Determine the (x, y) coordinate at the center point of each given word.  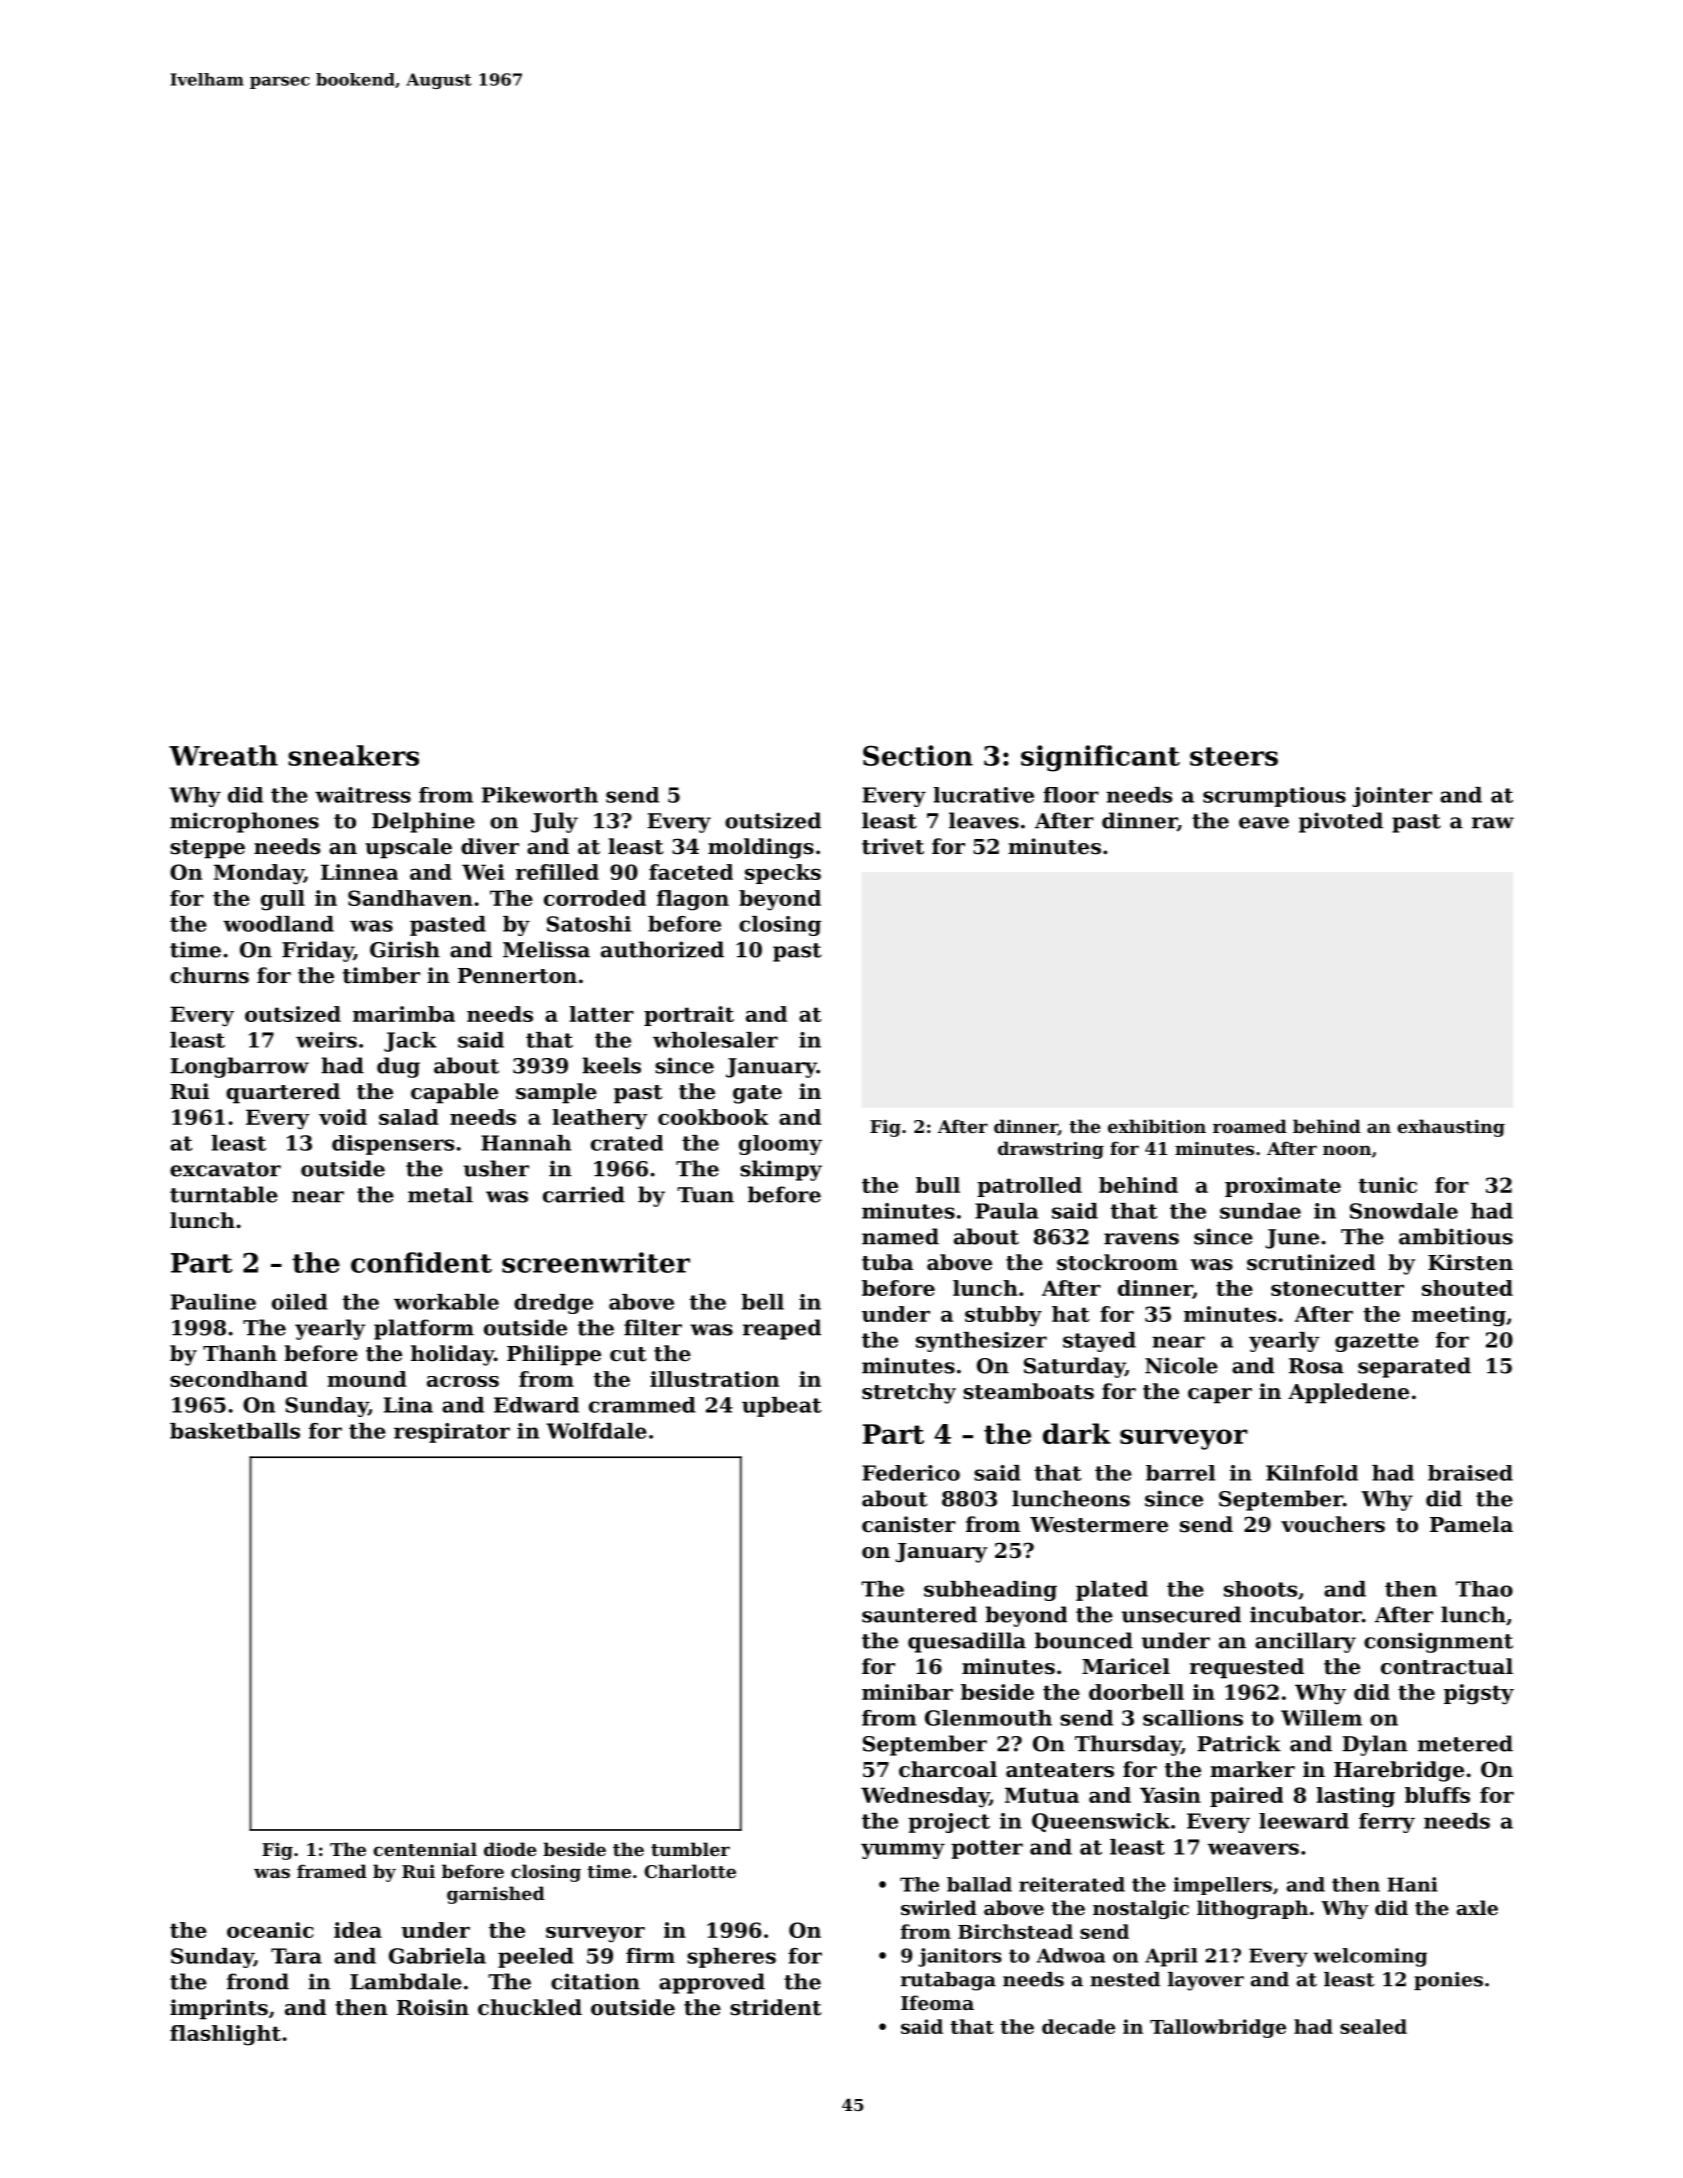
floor (1071, 795)
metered (1465, 1743)
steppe (207, 849)
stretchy (909, 1393)
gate (757, 1094)
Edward (536, 1405)
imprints (219, 2009)
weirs (326, 1040)
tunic (1388, 1185)
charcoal (948, 1769)
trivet (893, 846)
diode (510, 1849)
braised (1470, 1473)
